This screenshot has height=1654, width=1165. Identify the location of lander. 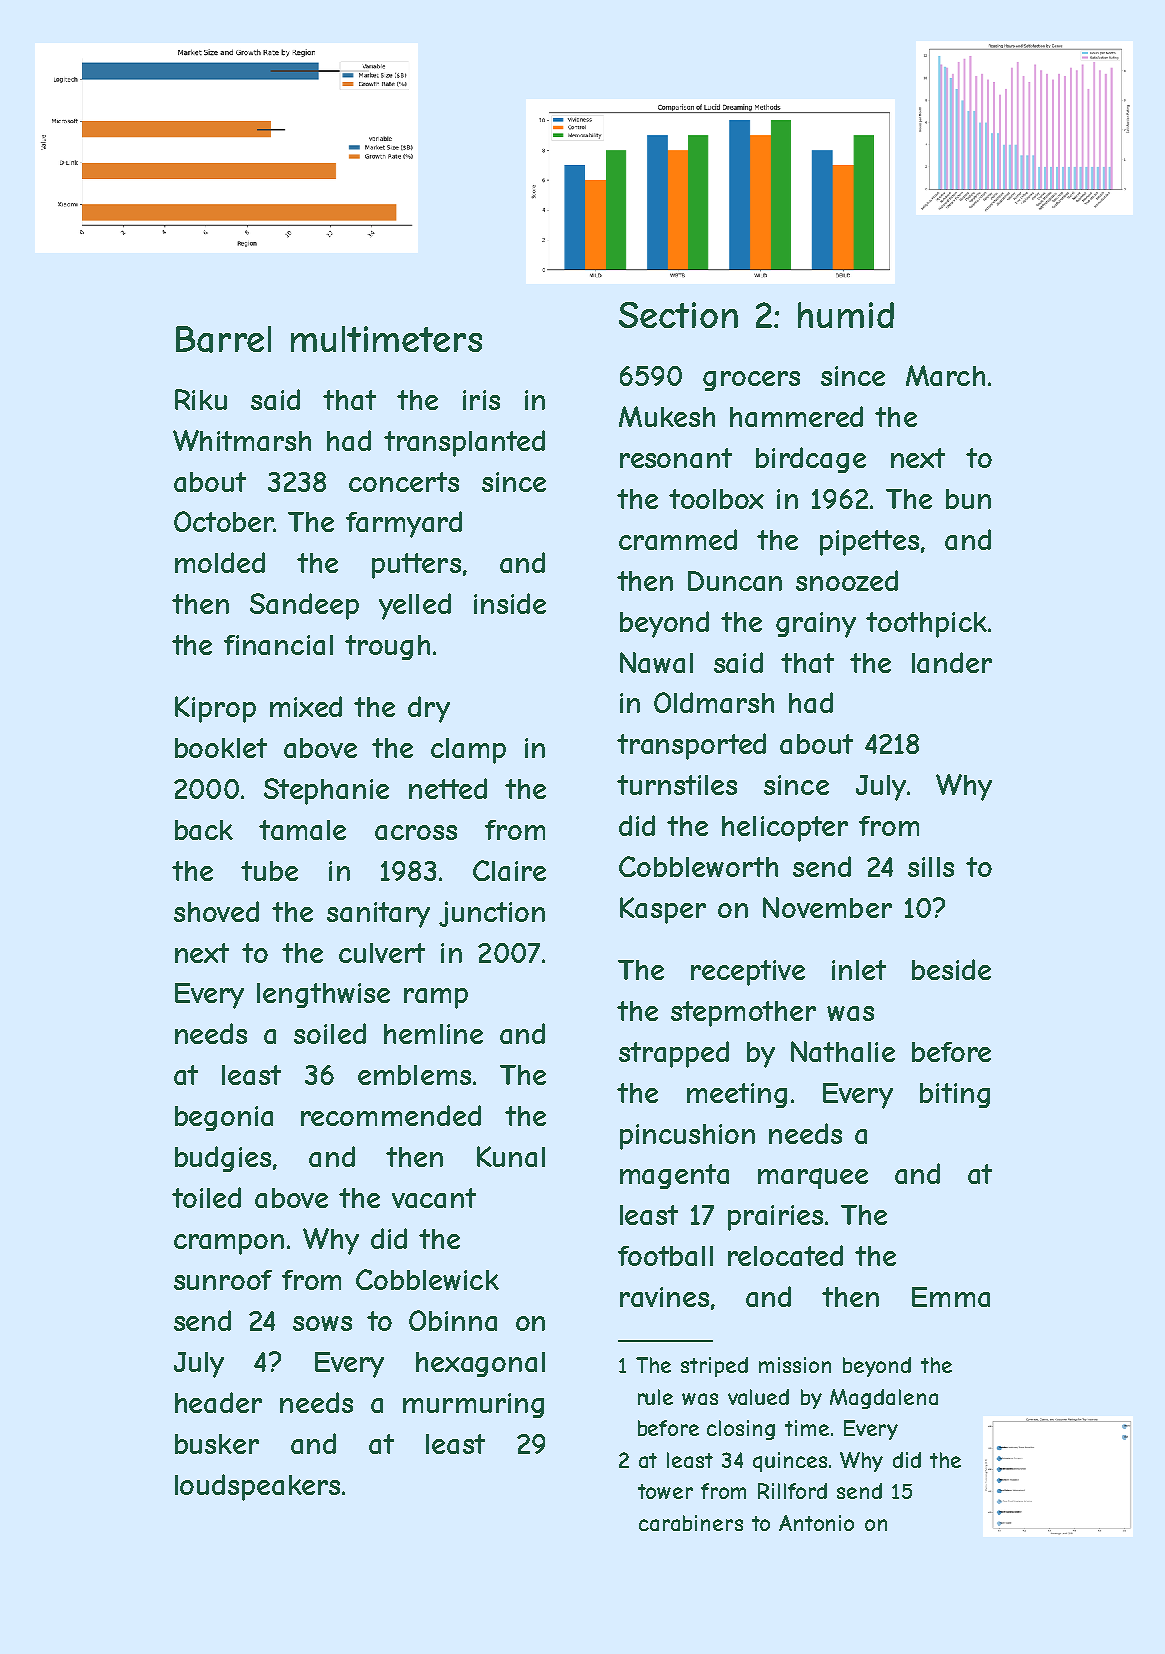
(952, 662).
